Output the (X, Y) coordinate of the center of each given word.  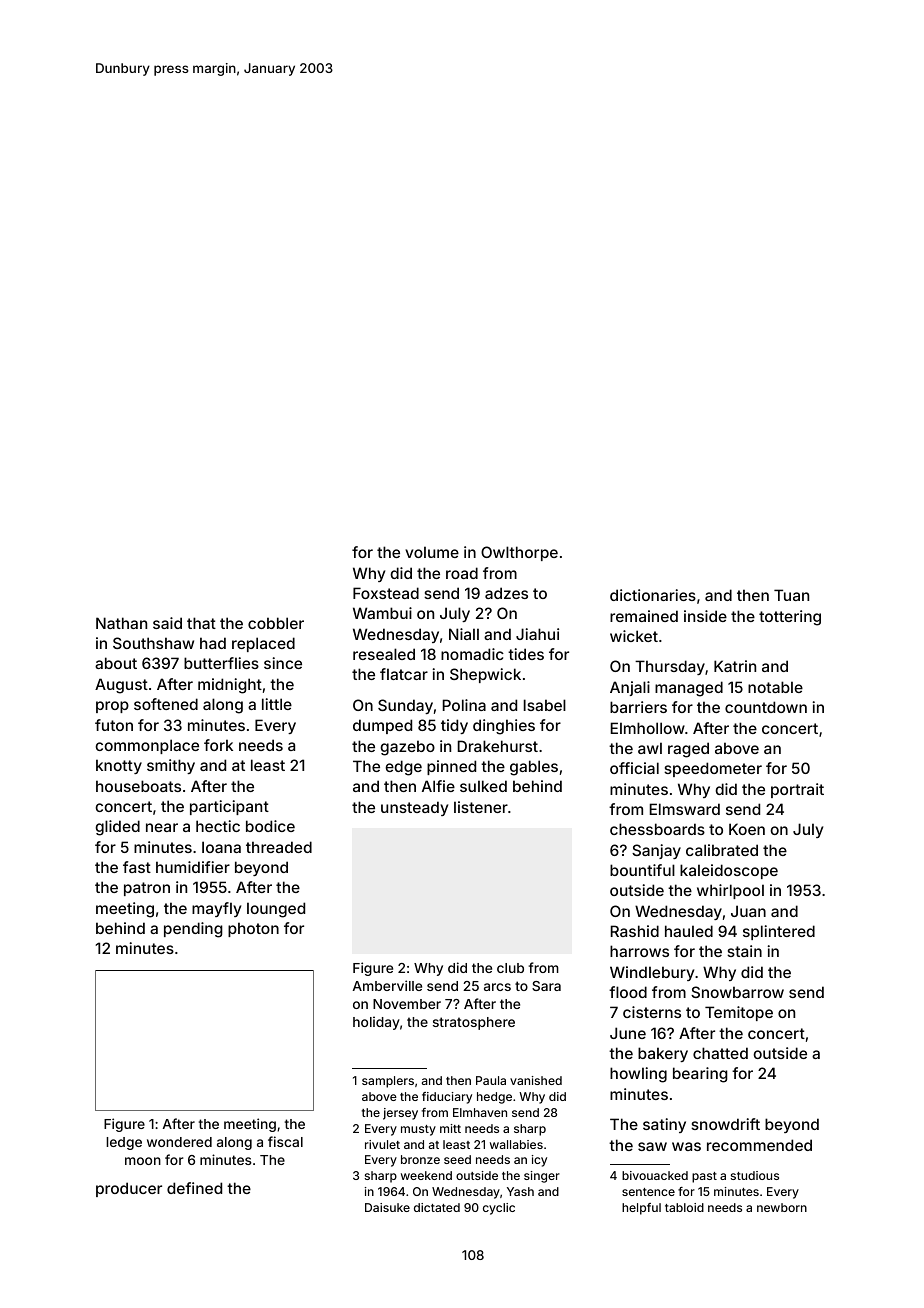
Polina (464, 705)
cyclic (499, 1209)
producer (129, 1189)
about (116, 663)
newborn (782, 1207)
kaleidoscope (729, 871)
